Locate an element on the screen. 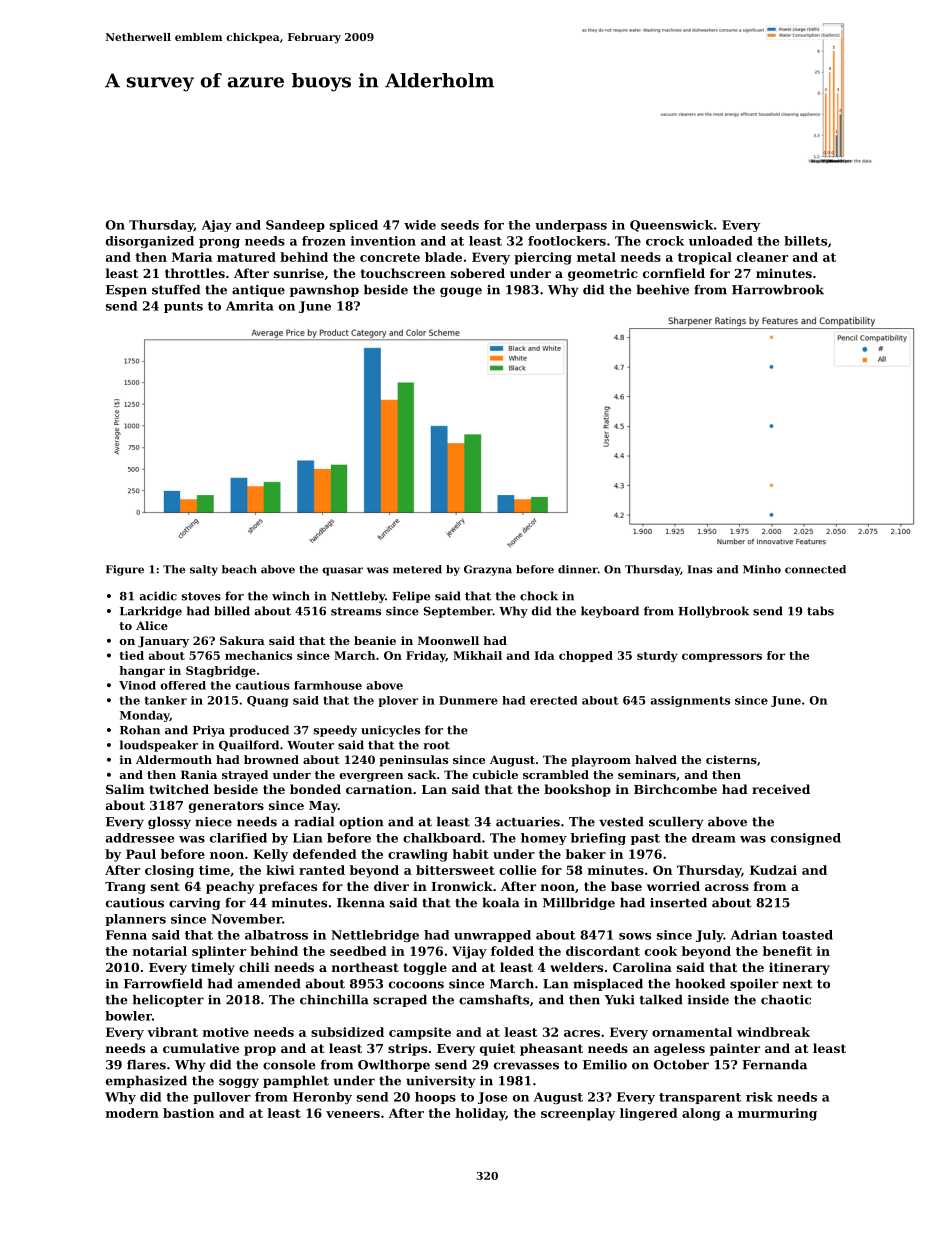  Mikhail is located at coordinates (477, 655).
